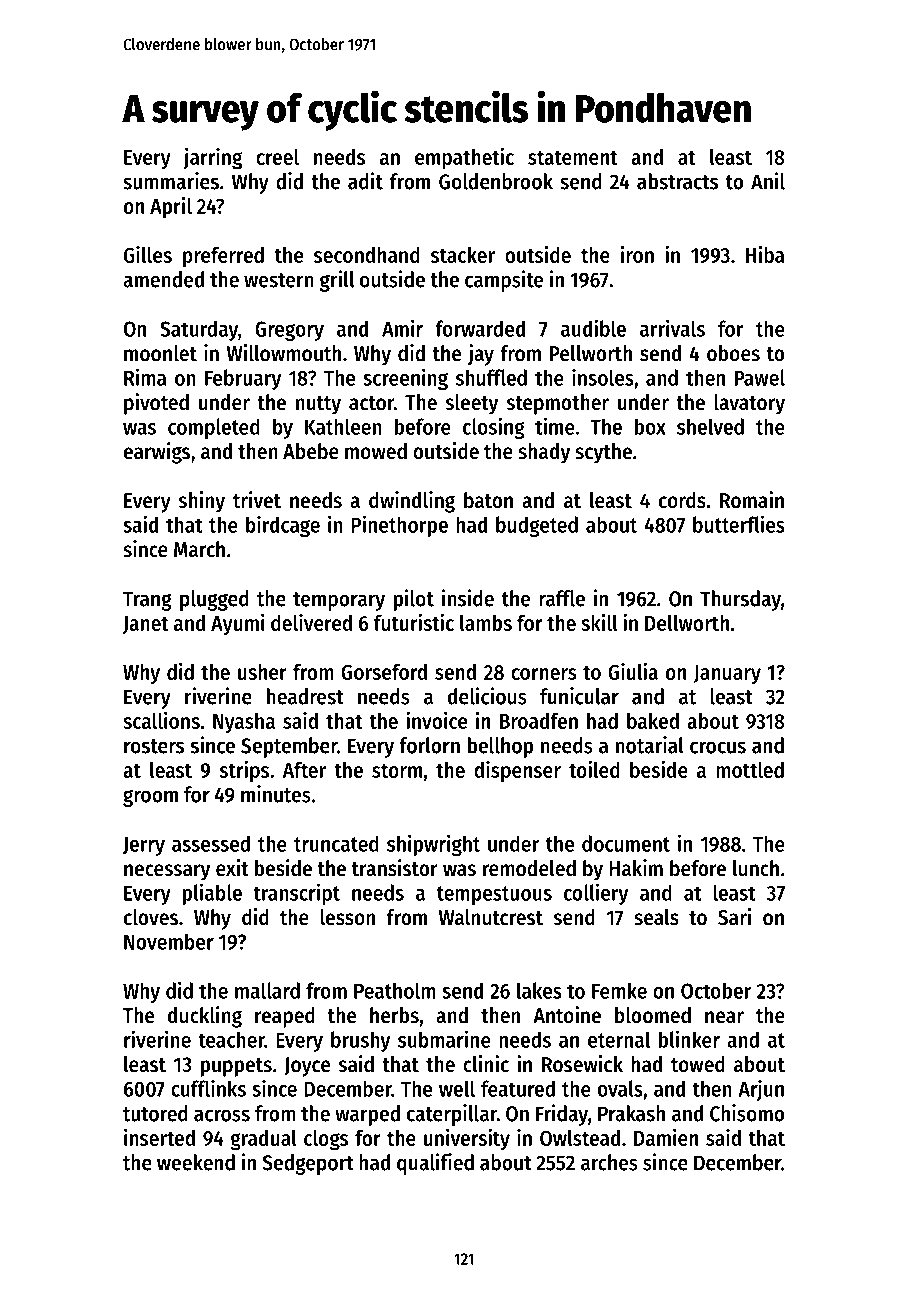 This screenshot has width=908, height=1316. I want to click on abstracts, so click(677, 181).
